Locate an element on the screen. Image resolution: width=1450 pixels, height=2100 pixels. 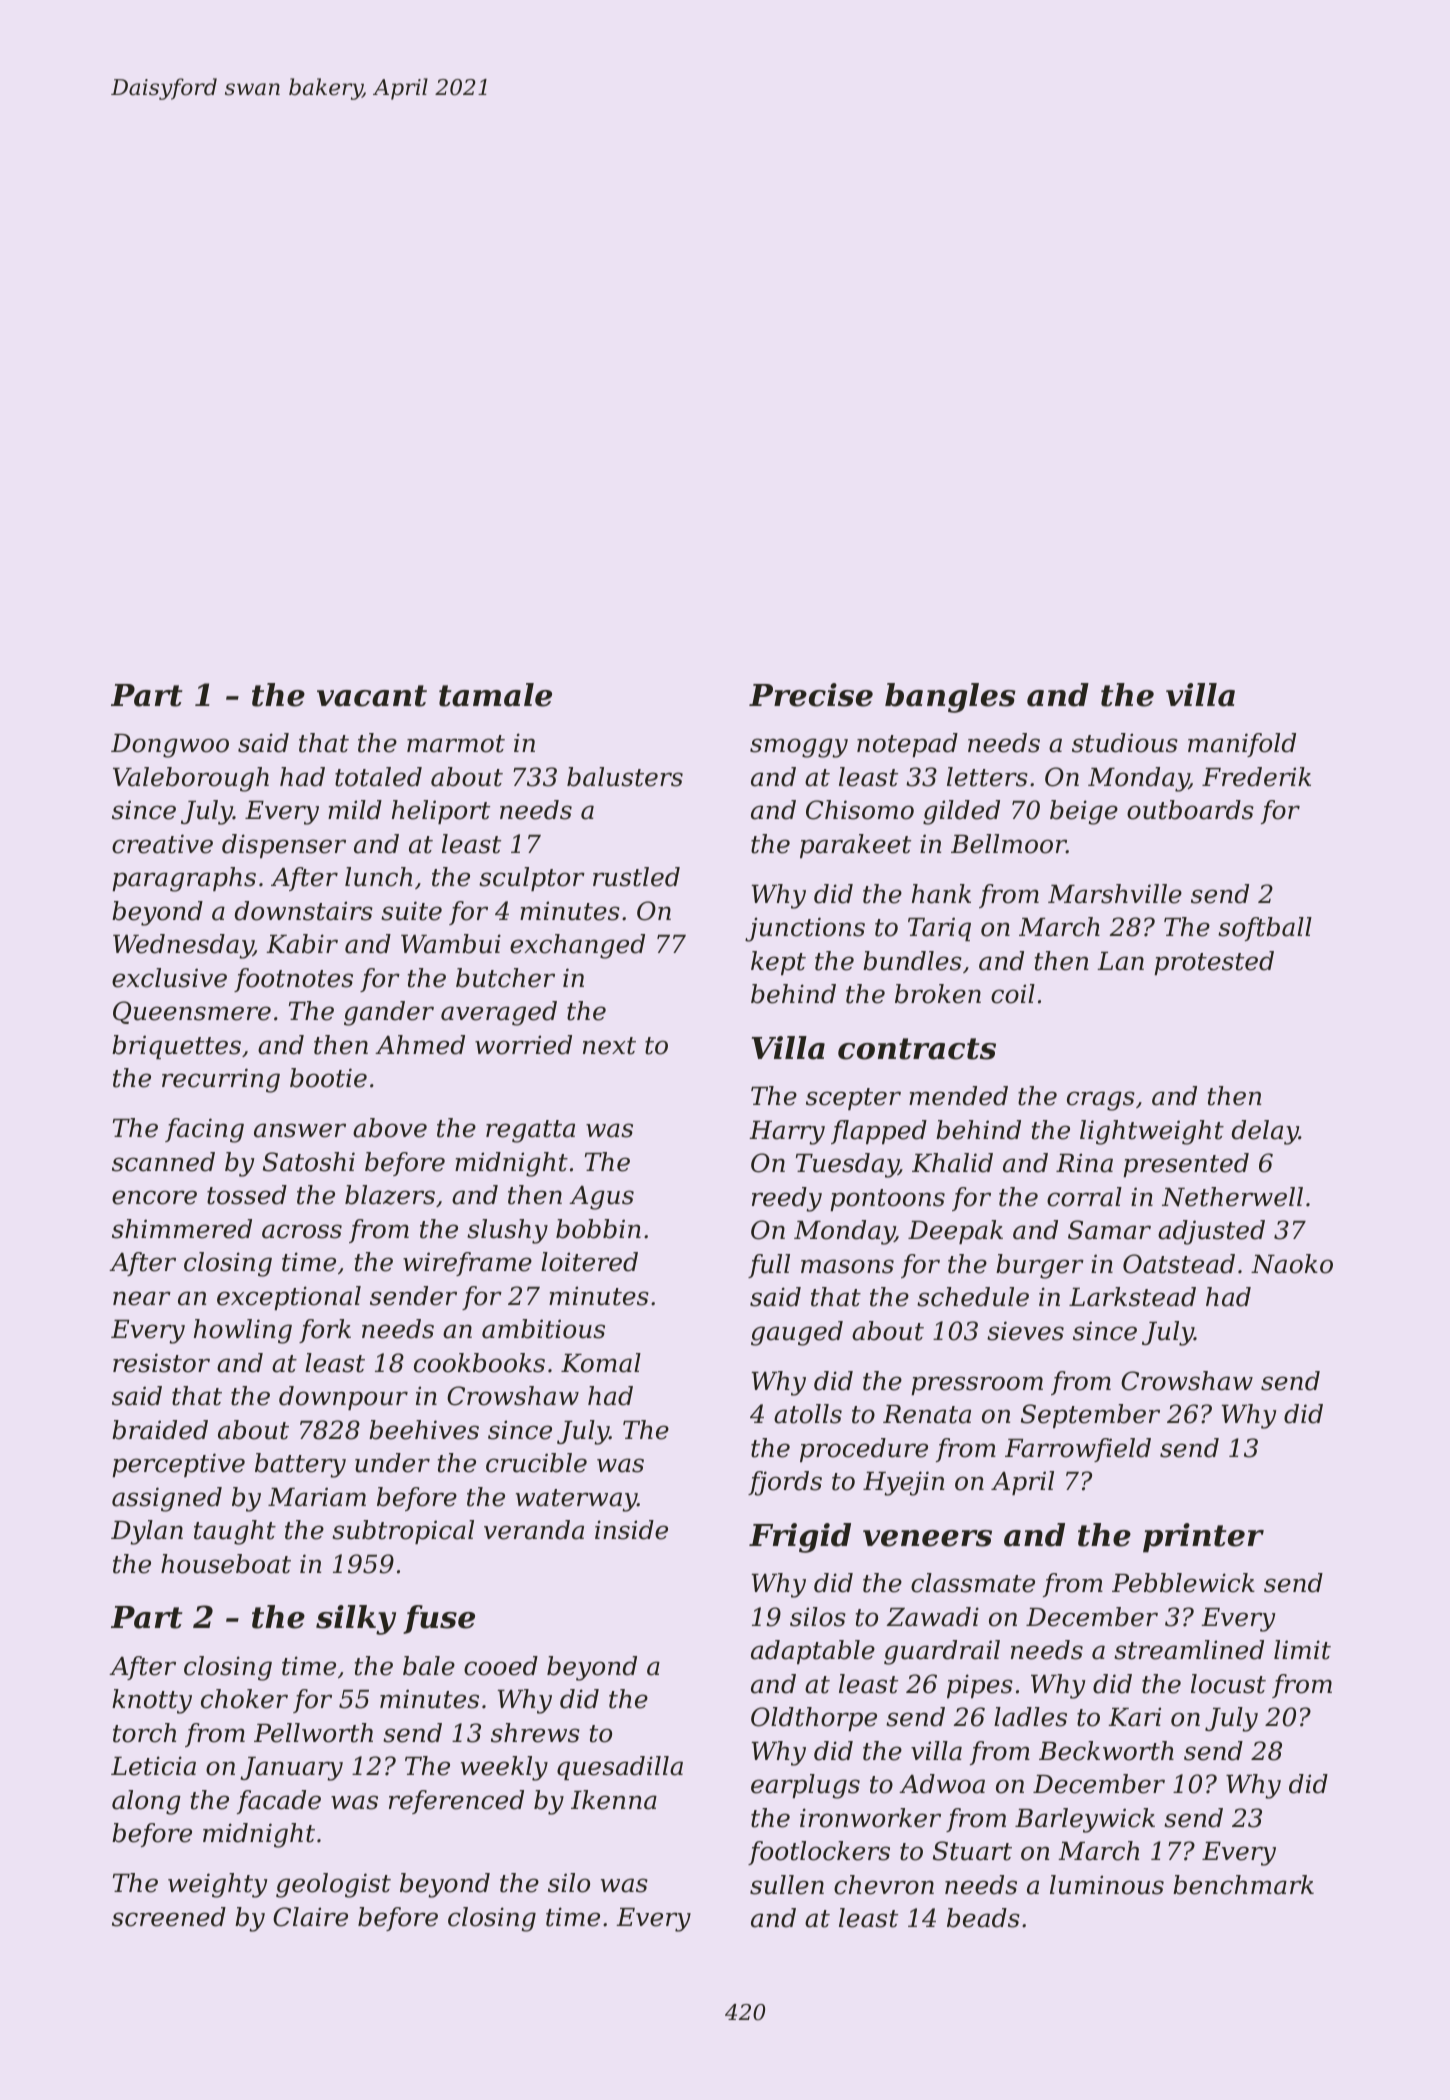
Chisomo is located at coordinates (860, 810).
